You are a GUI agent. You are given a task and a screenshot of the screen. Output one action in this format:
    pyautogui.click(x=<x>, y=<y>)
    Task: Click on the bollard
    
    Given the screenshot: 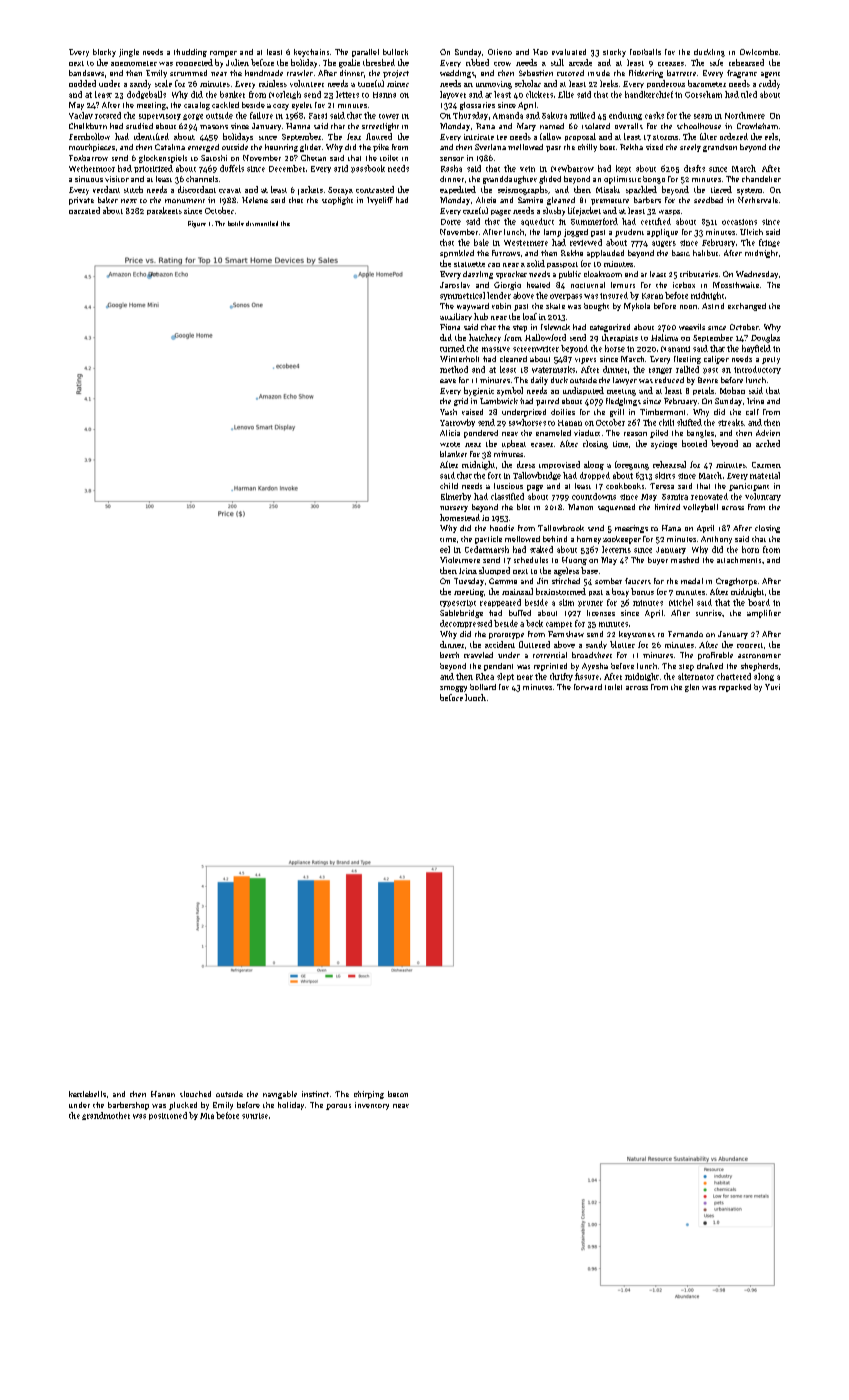 What is the action you would take?
    pyautogui.click(x=483, y=687)
